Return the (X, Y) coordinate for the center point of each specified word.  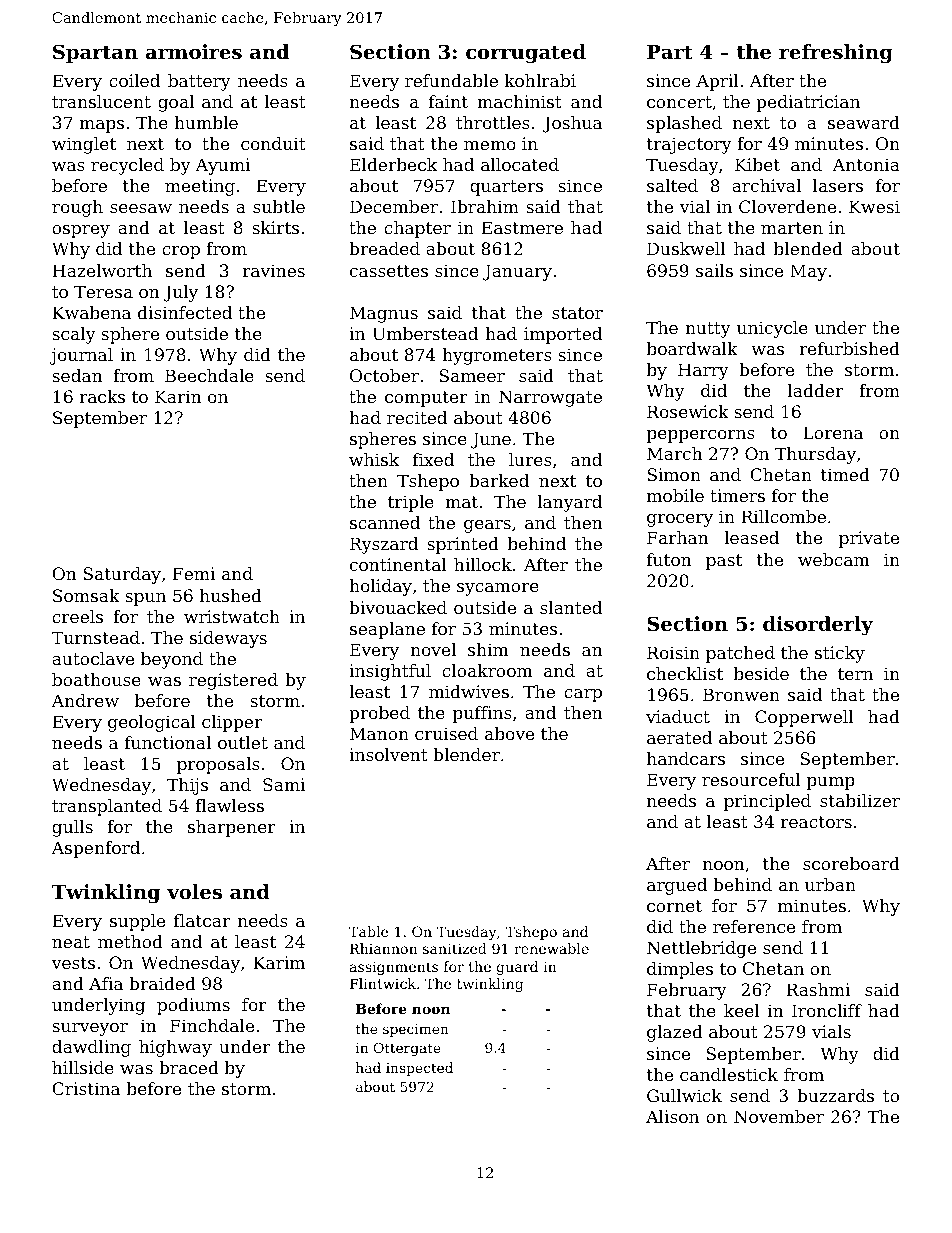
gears (487, 526)
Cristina (86, 1088)
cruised (446, 733)
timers (737, 495)
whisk (374, 459)
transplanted (107, 807)
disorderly (818, 626)
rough (77, 208)
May (808, 272)
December (394, 206)
